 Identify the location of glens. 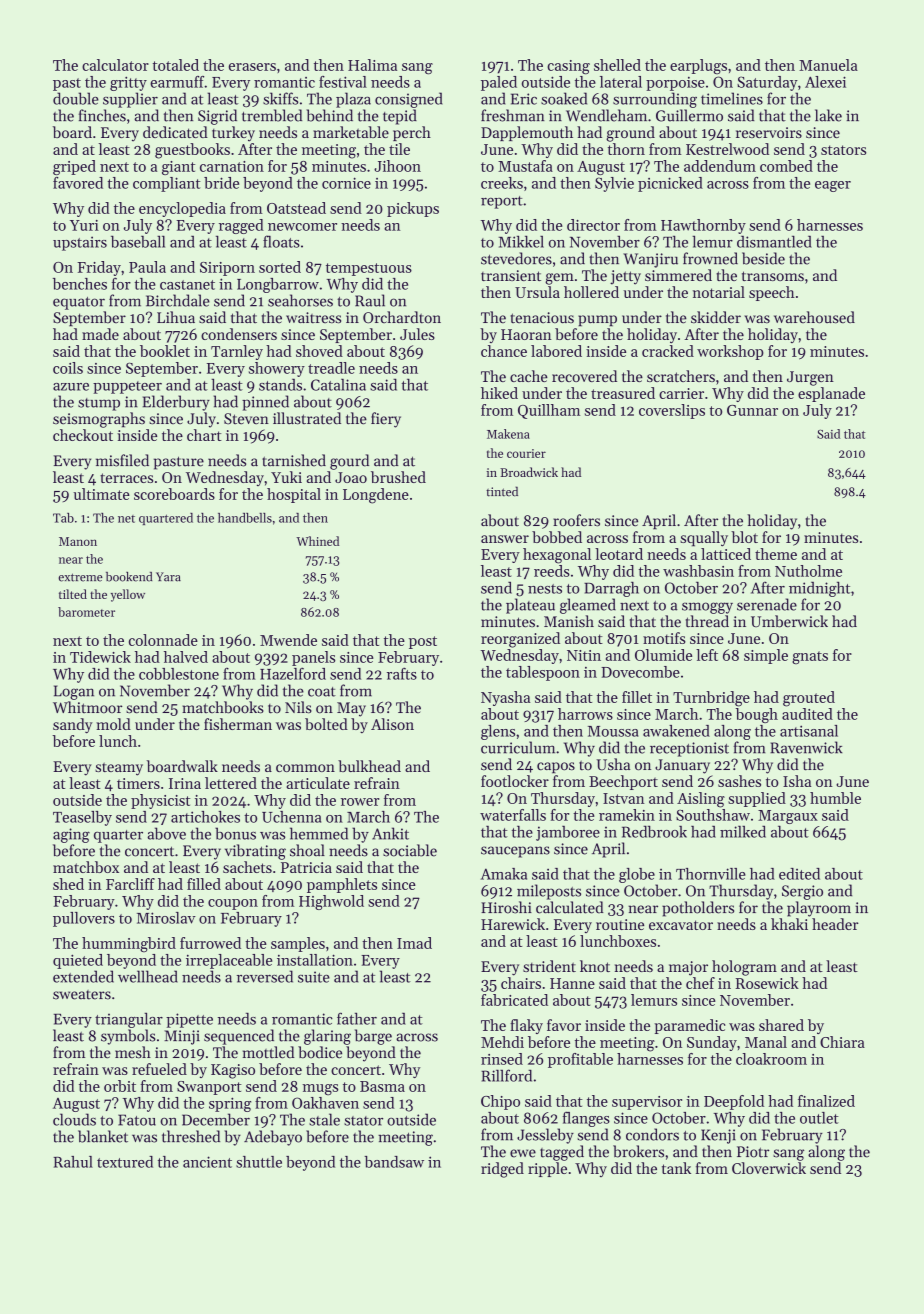
(498, 732).
